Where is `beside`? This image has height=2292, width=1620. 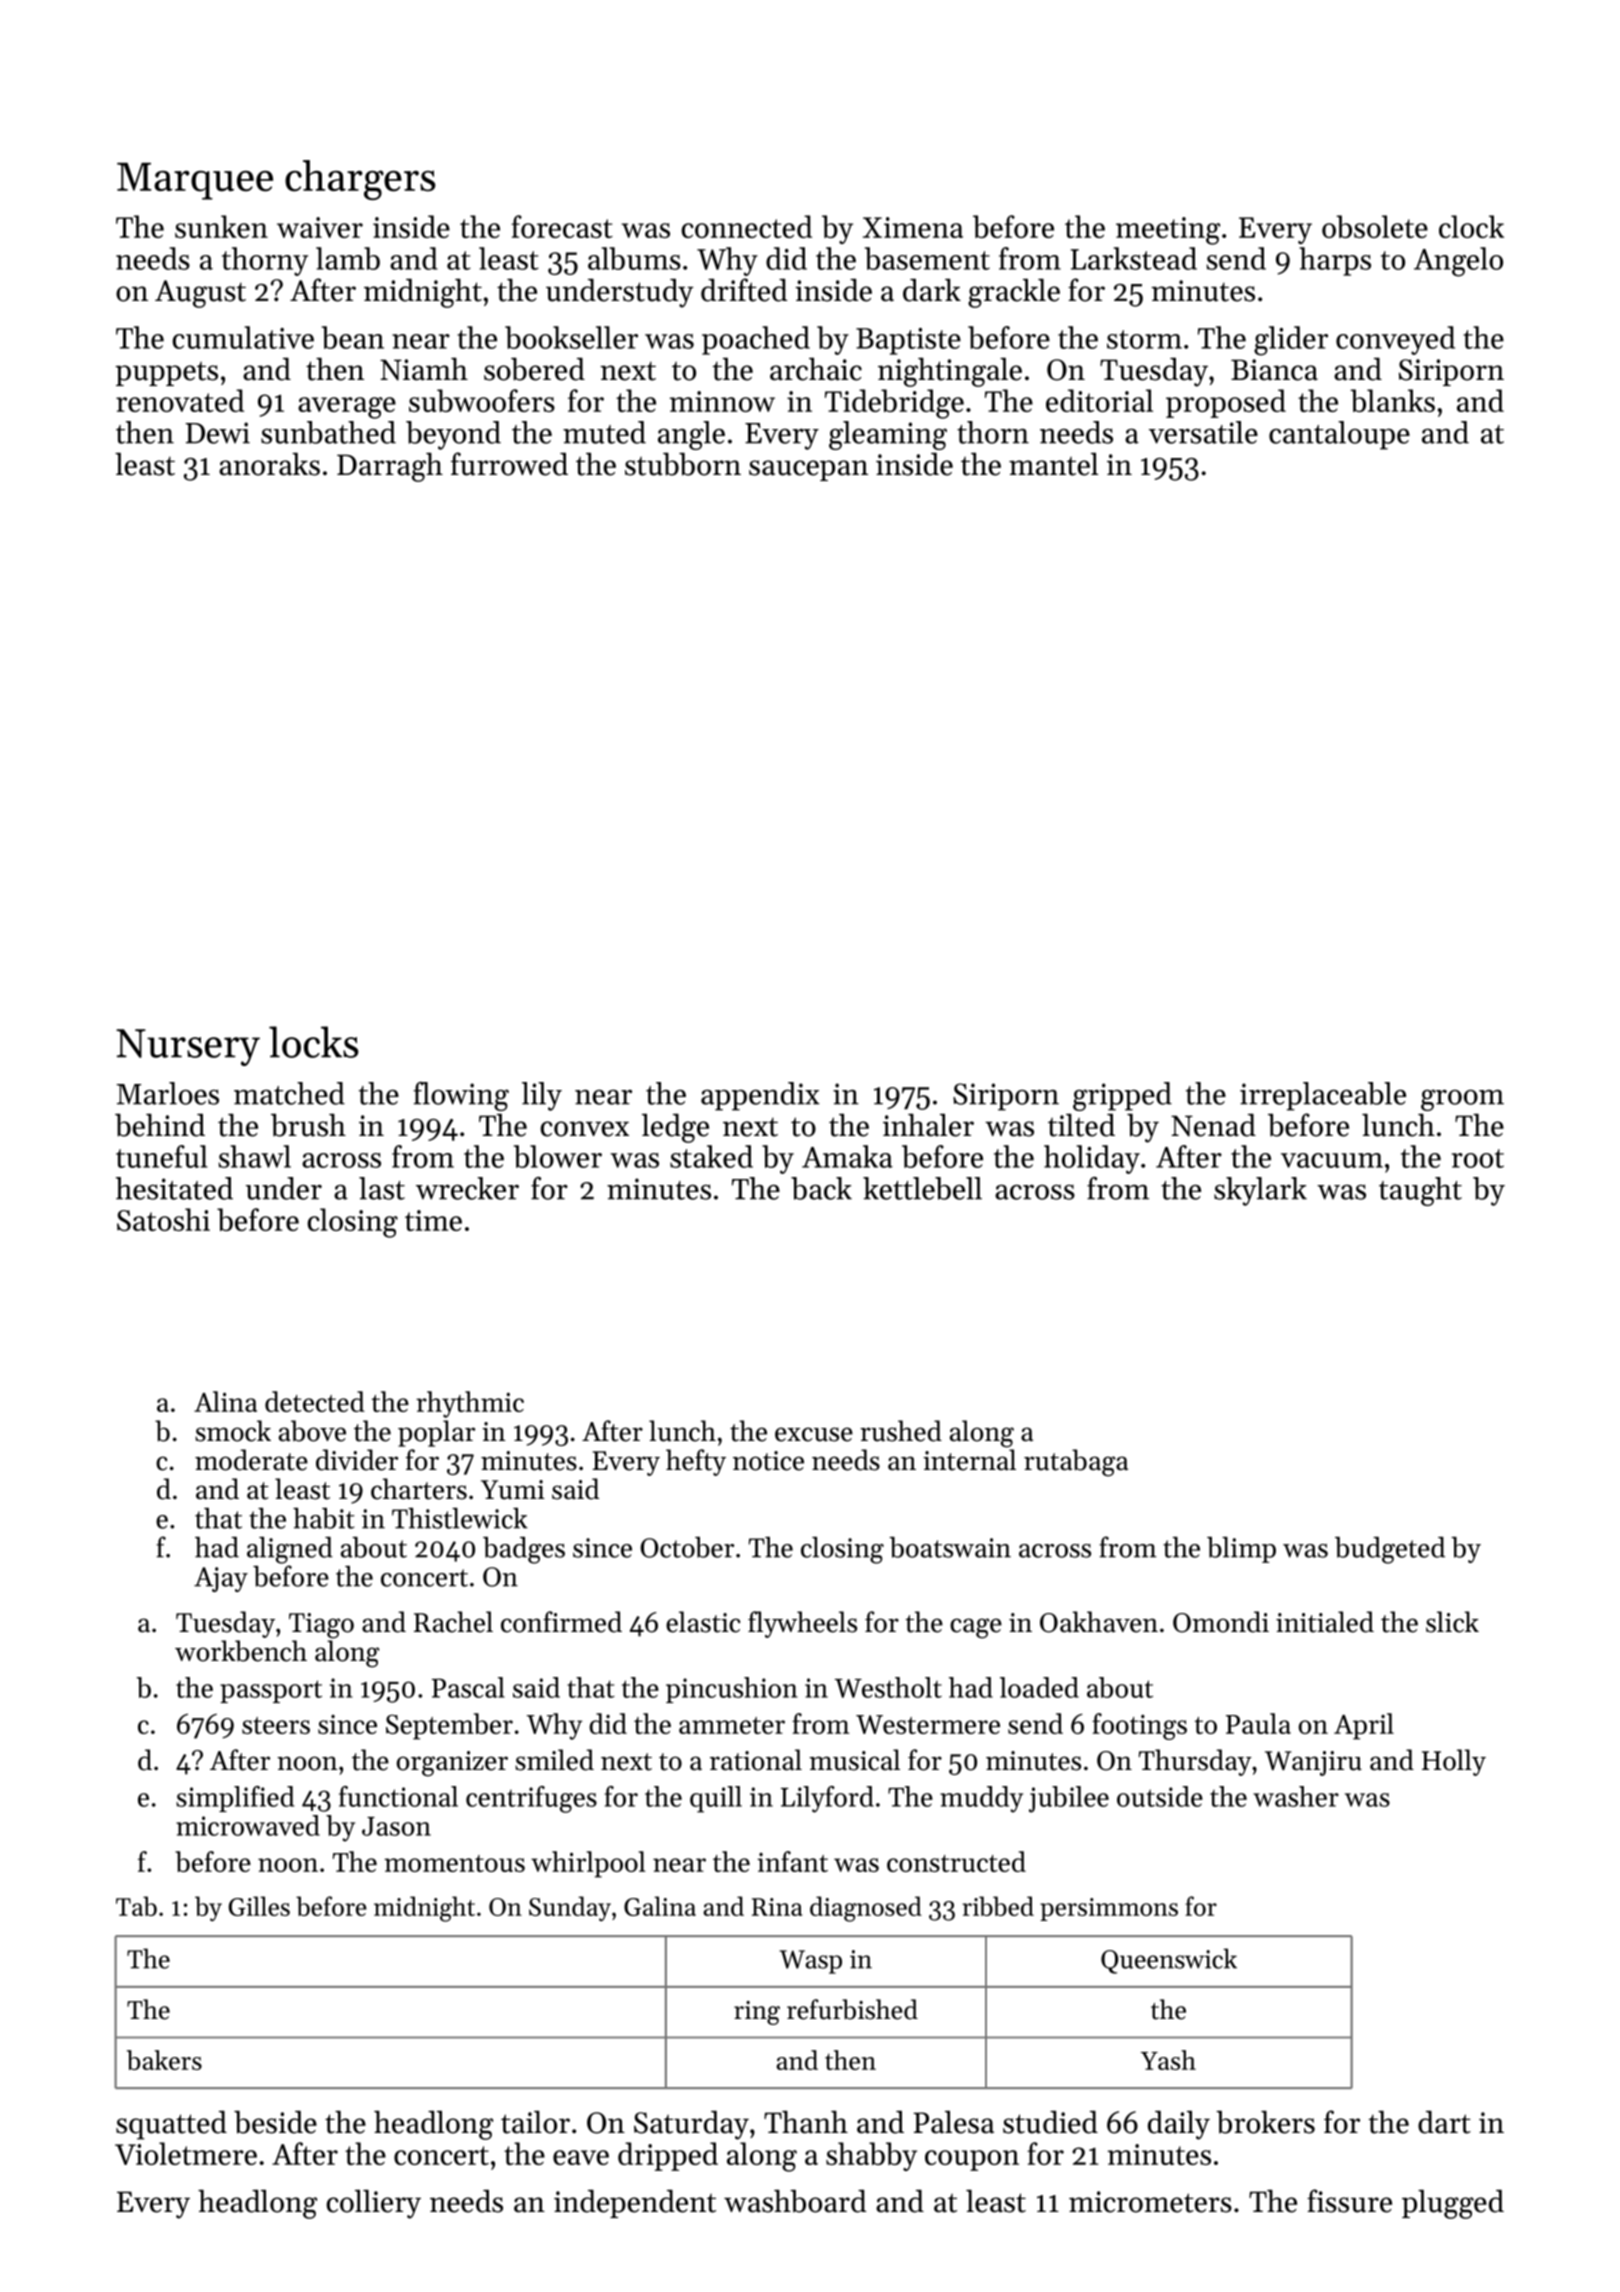 beside is located at coordinates (275, 2122).
